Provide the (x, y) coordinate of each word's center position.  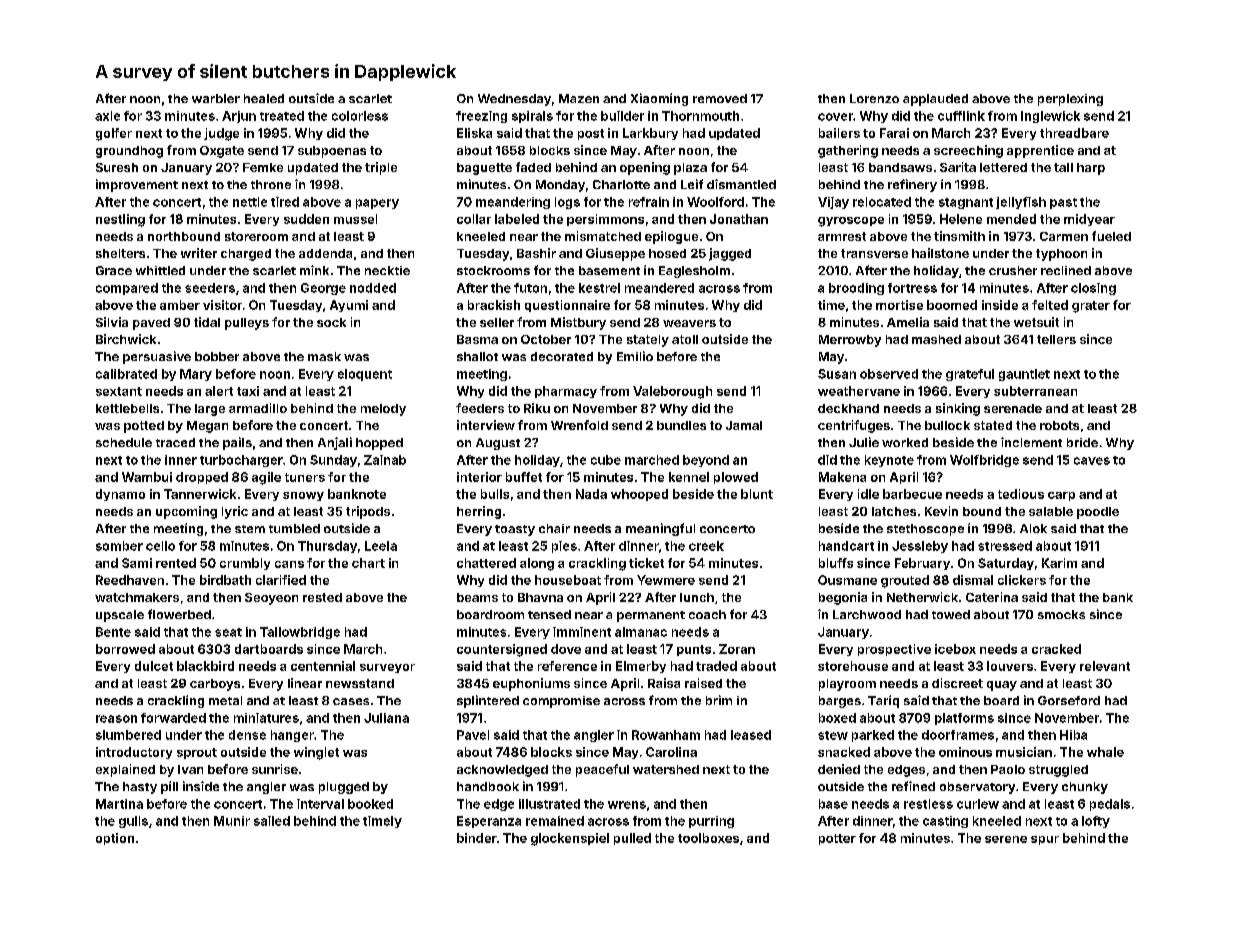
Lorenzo (874, 98)
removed (720, 98)
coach (707, 614)
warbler (216, 98)
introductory (134, 753)
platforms (964, 719)
